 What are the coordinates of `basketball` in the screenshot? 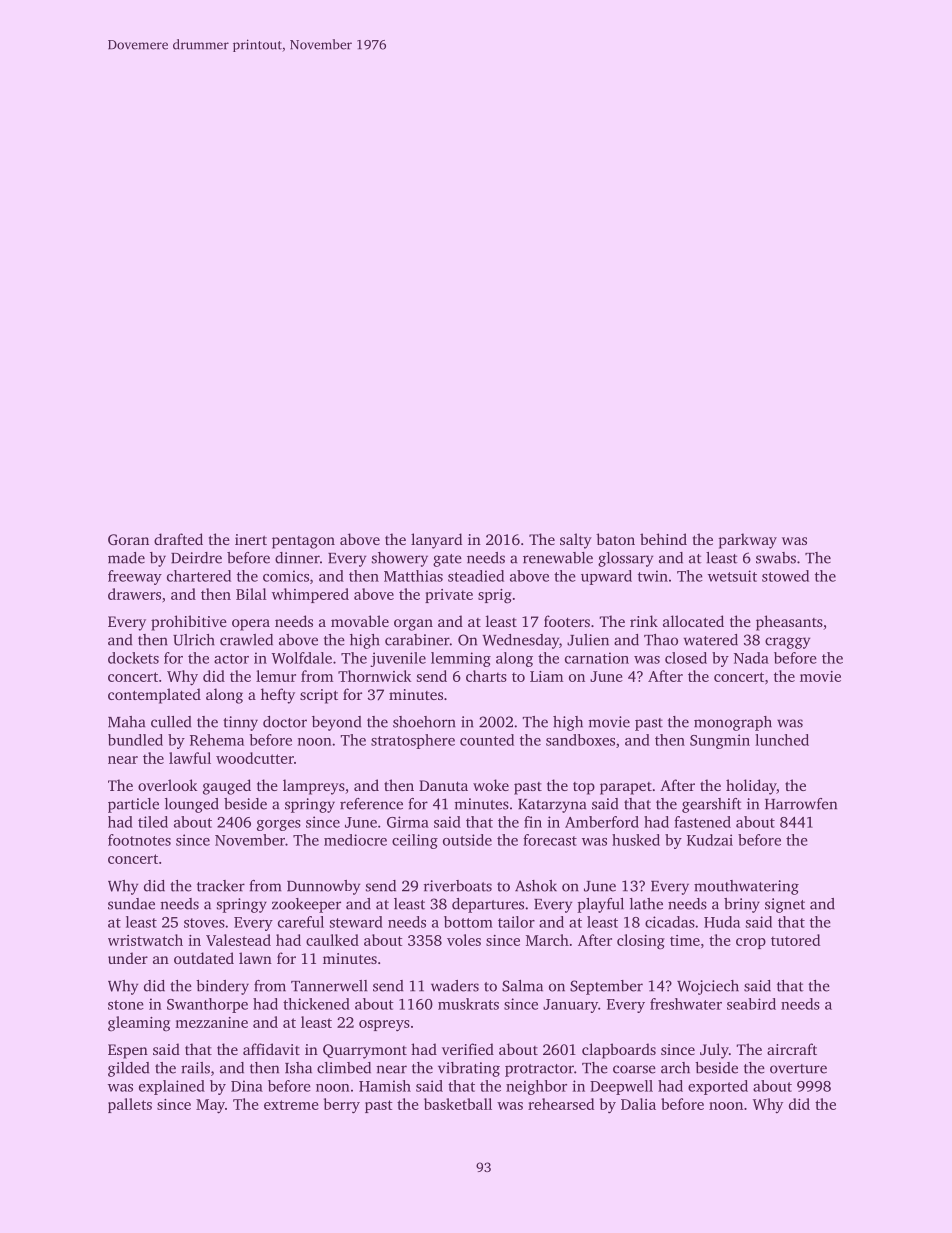 It's located at (458, 1104).
